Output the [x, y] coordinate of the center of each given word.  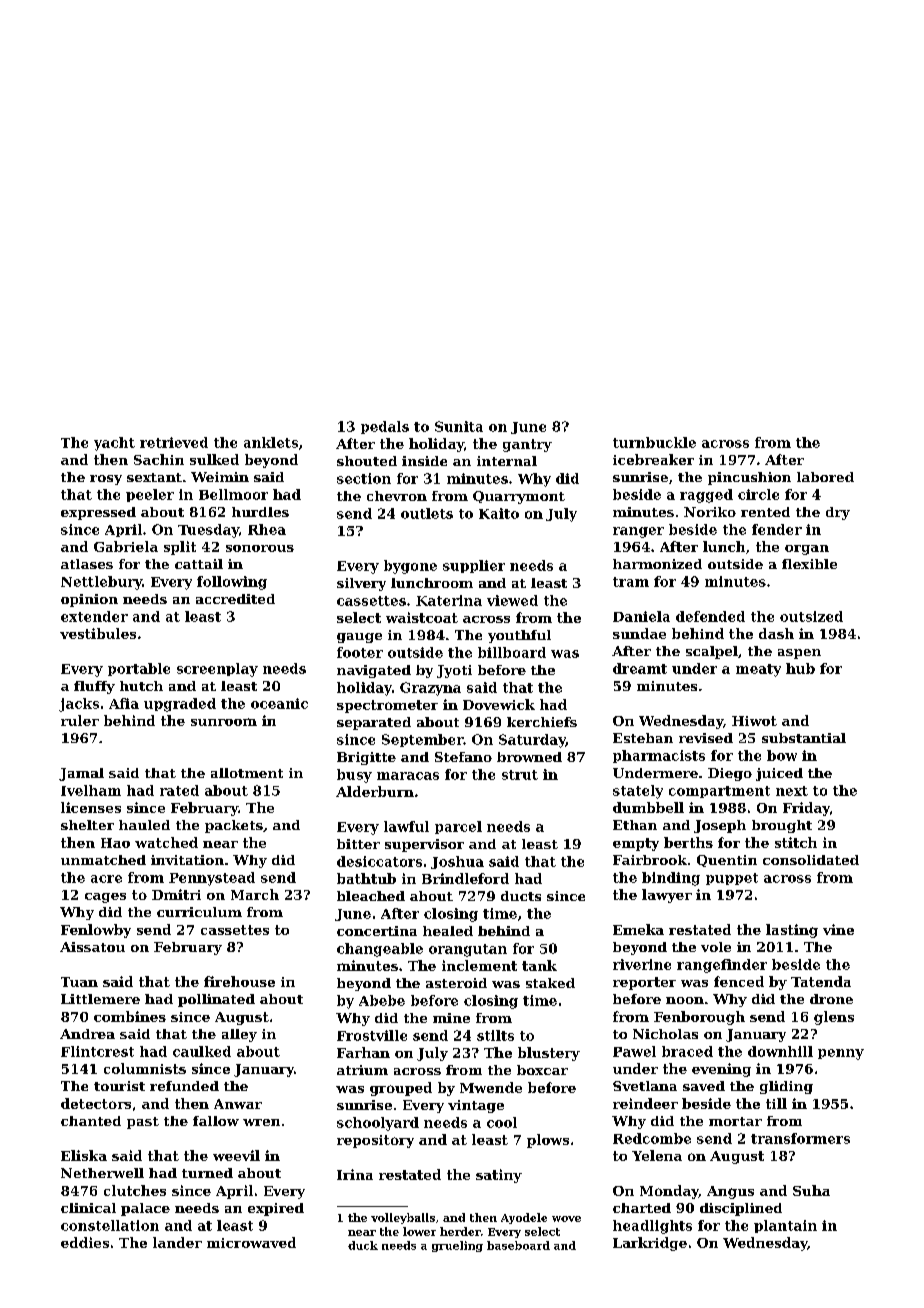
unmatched [103, 860]
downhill [780, 1051]
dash [776, 633]
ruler [80, 720]
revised [706, 738]
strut [520, 775]
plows [548, 1141]
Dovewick [499, 704]
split [180, 548]
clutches [135, 1190]
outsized [811, 616]
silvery [361, 584]
